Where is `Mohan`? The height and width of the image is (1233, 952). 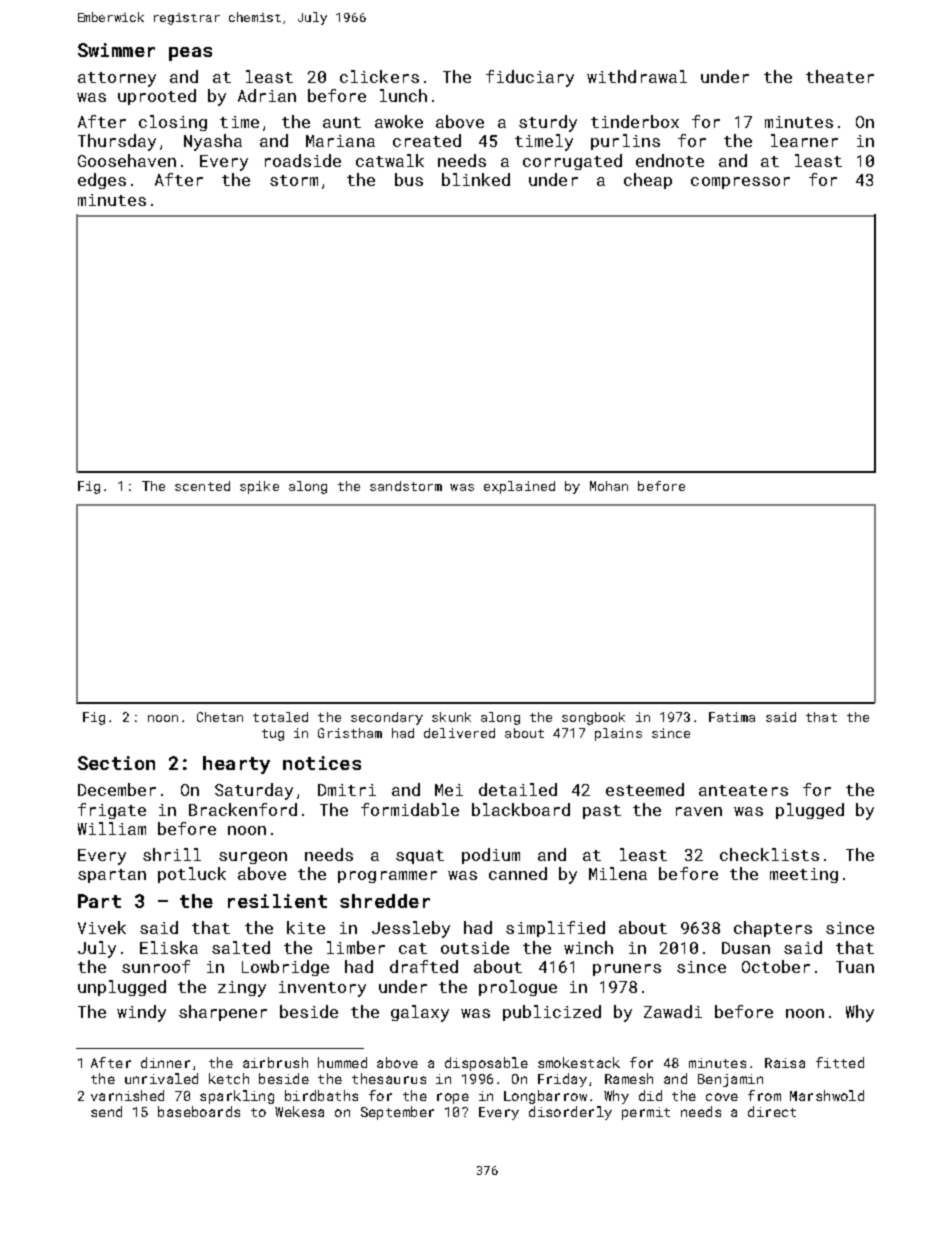
Mohan is located at coordinates (609, 486).
